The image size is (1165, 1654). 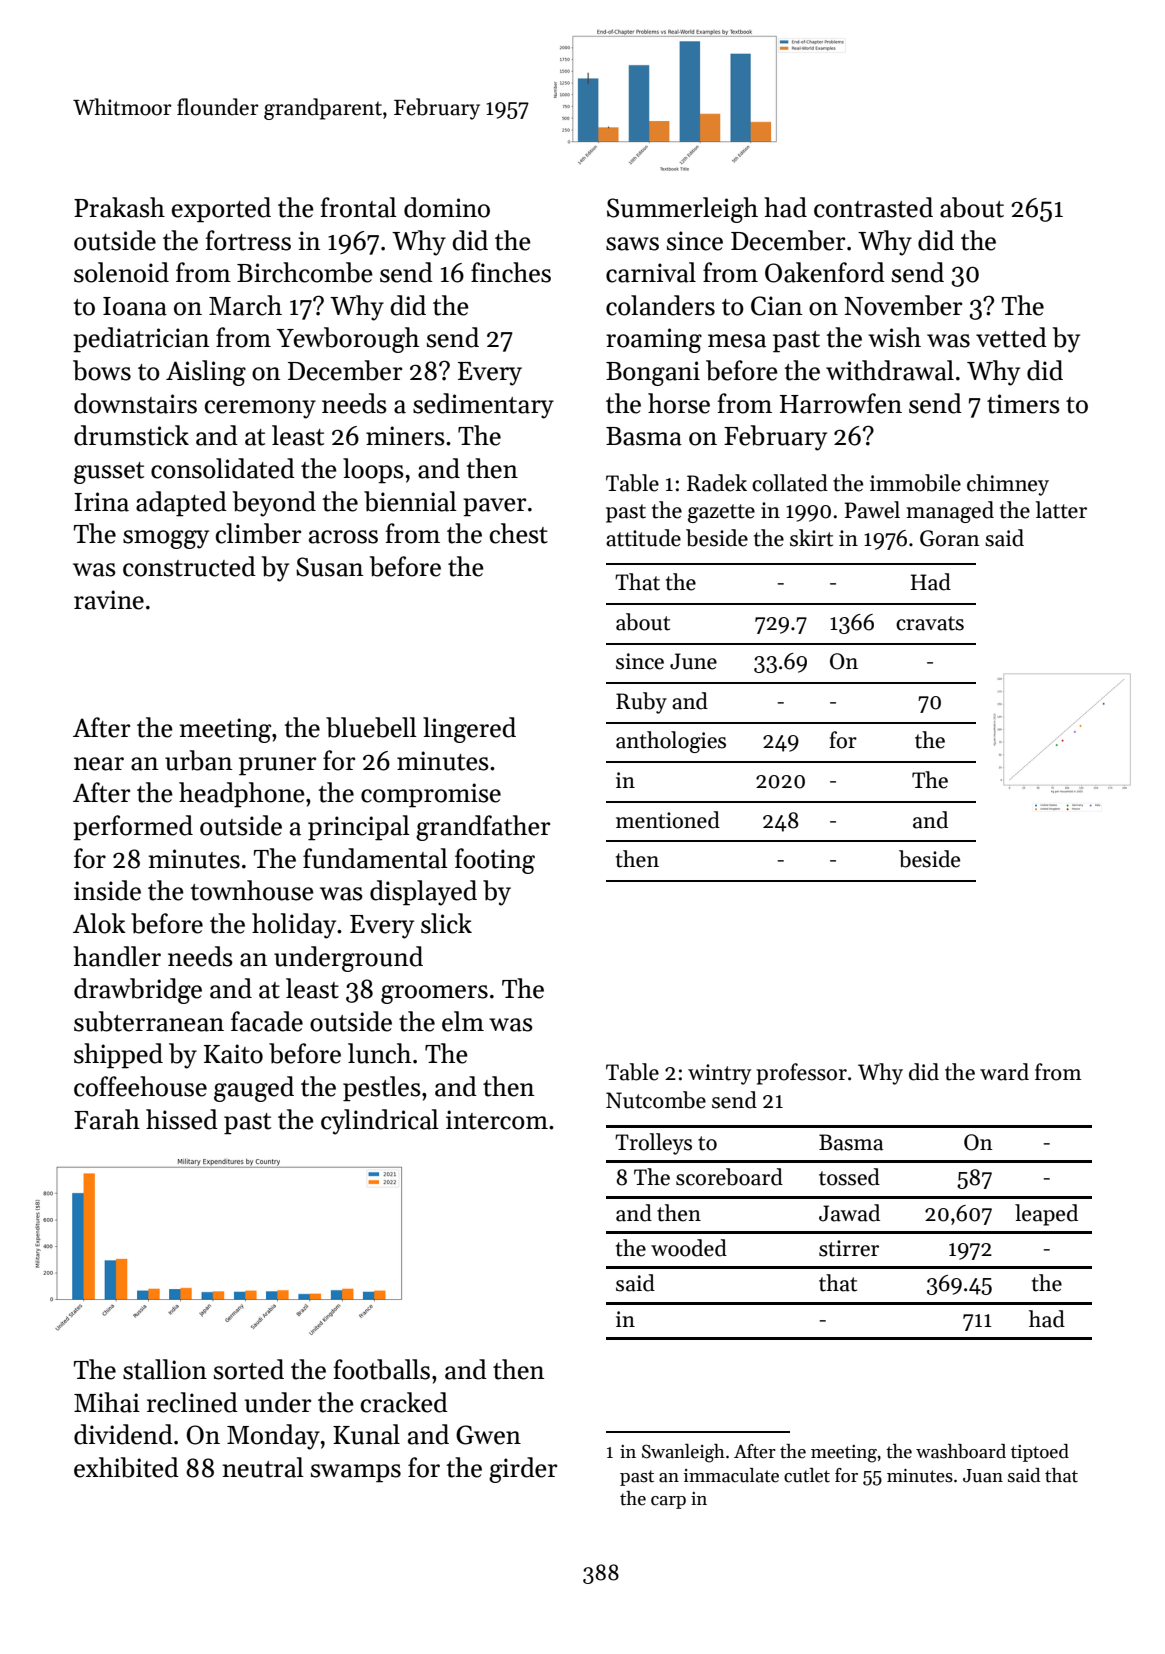 I want to click on ravine, so click(x=109, y=600).
